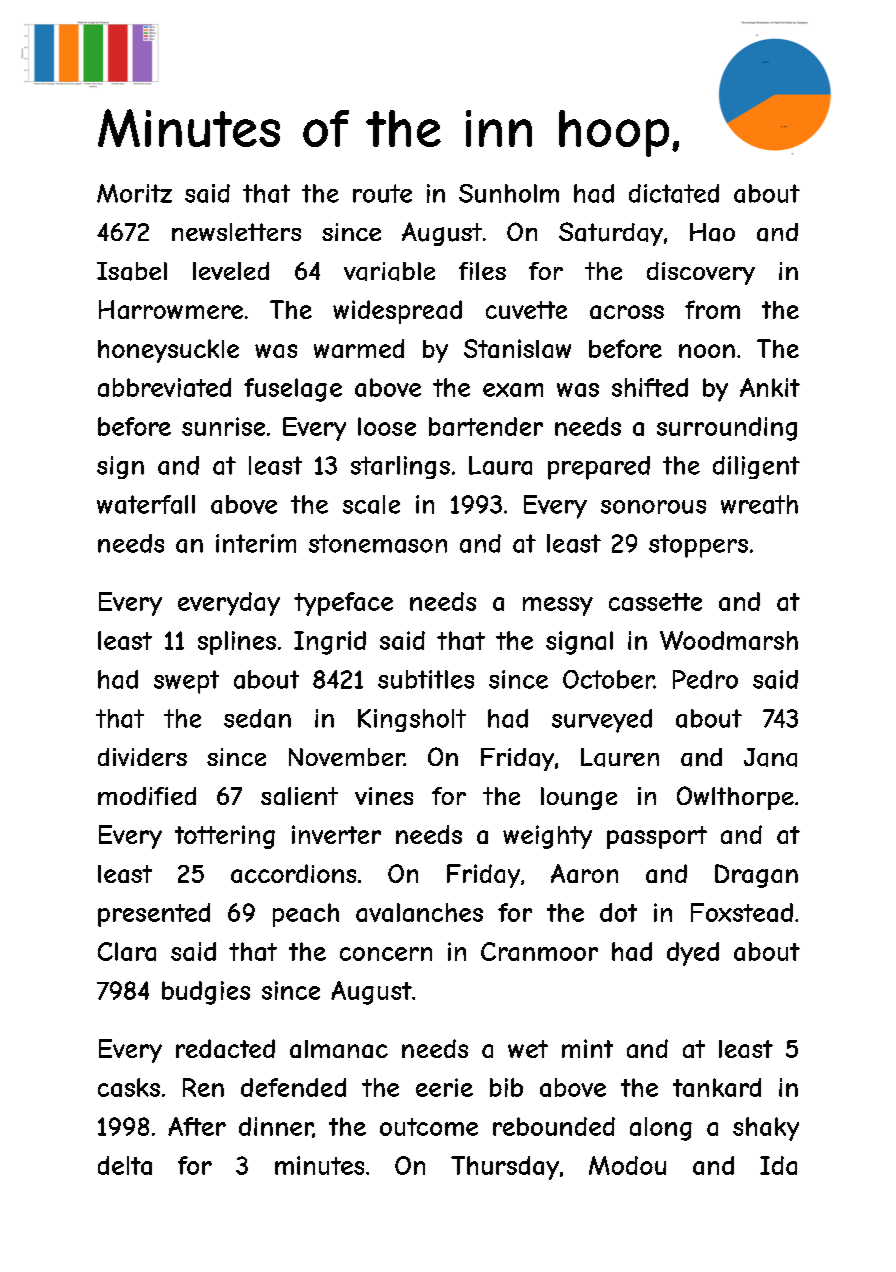  I want to click on scale, so click(371, 504).
